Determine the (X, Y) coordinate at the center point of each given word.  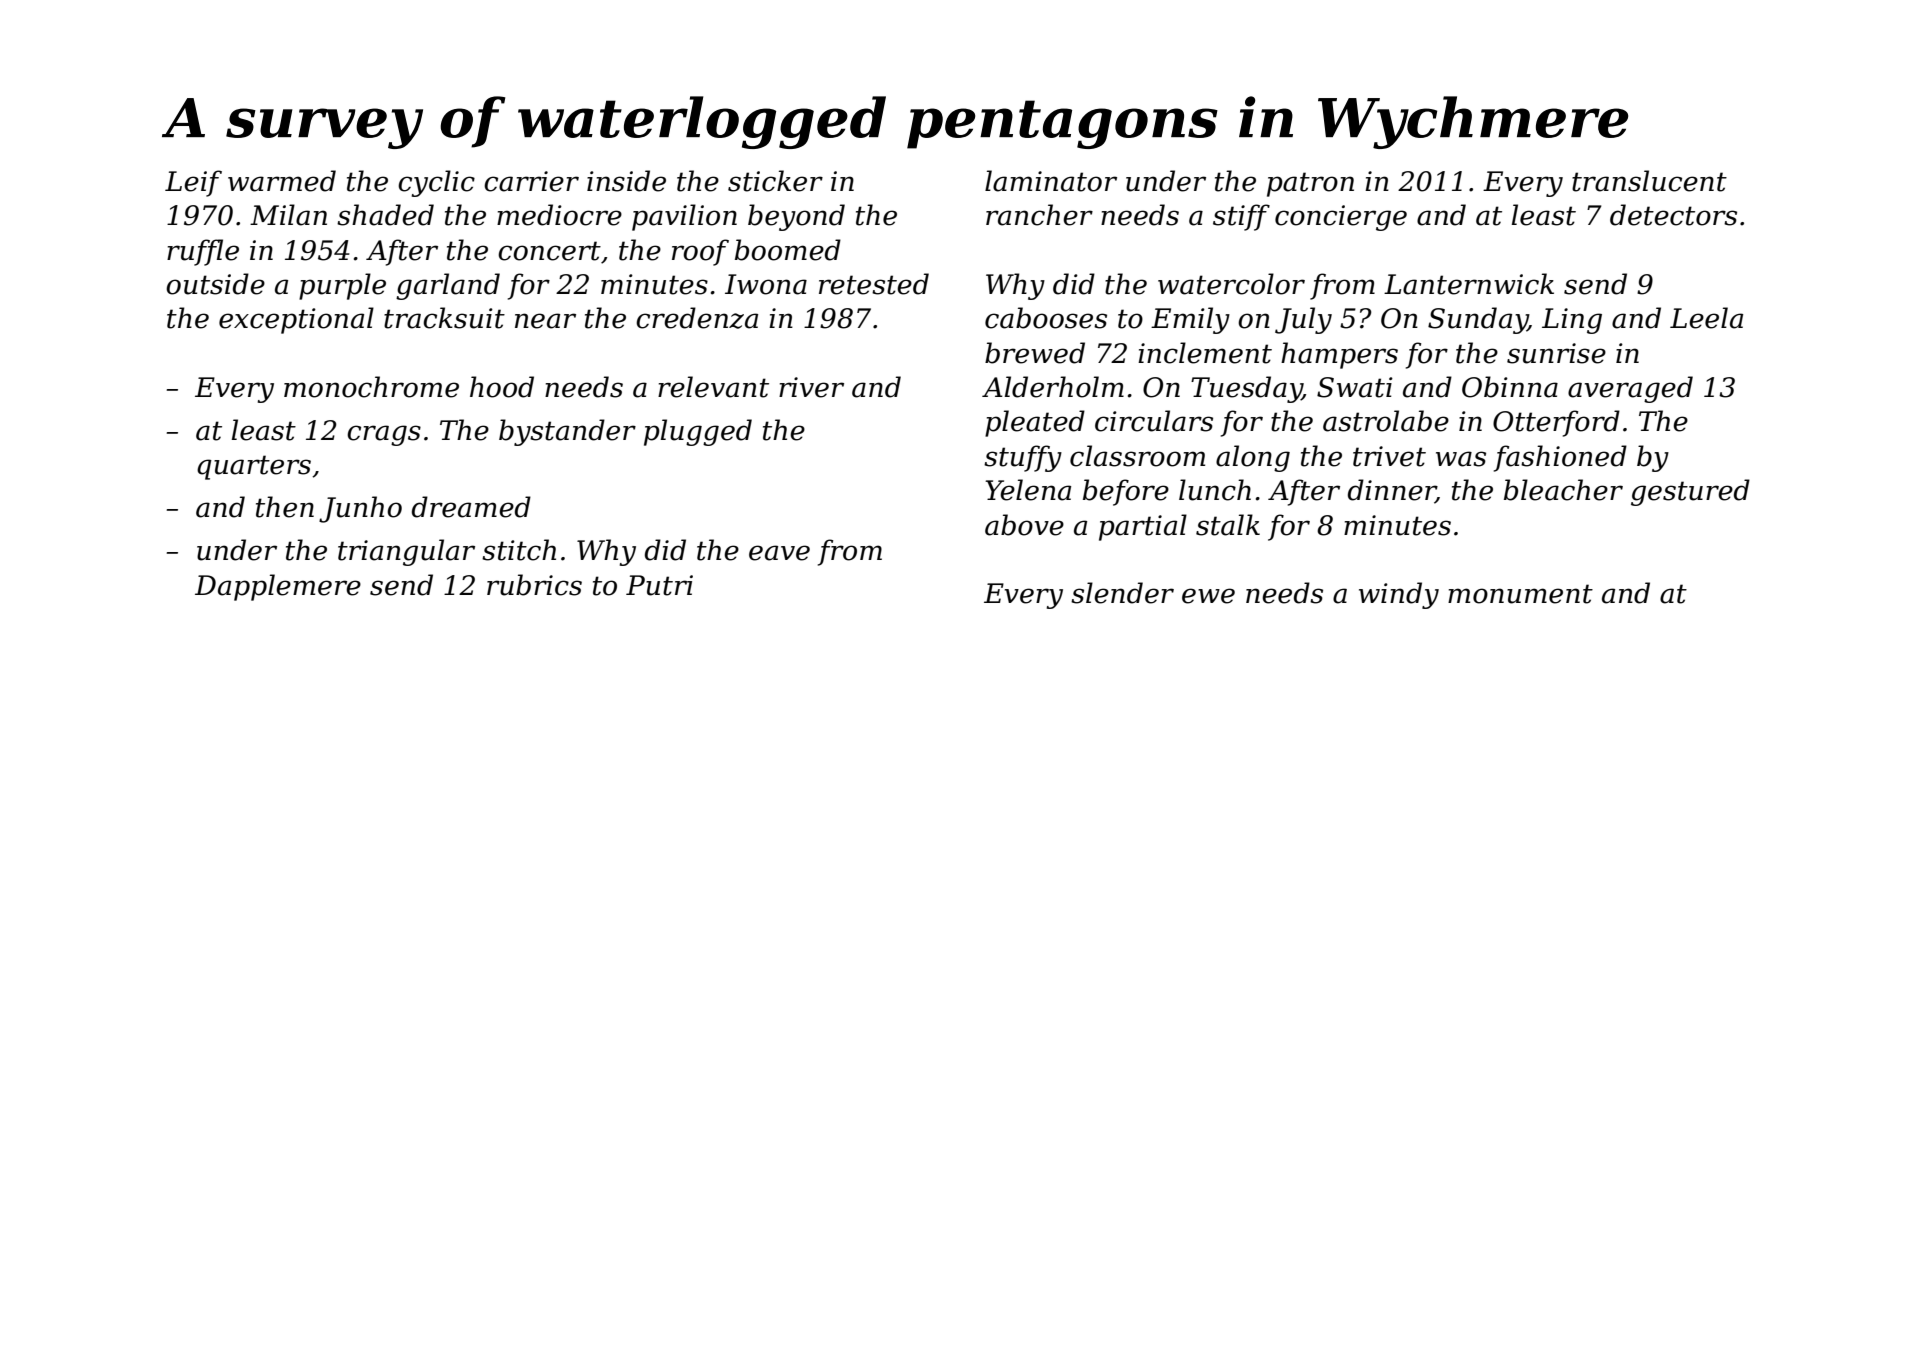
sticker (775, 181)
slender (1122, 593)
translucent (1649, 181)
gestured (1690, 492)
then (285, 507)
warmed (282, 181)
